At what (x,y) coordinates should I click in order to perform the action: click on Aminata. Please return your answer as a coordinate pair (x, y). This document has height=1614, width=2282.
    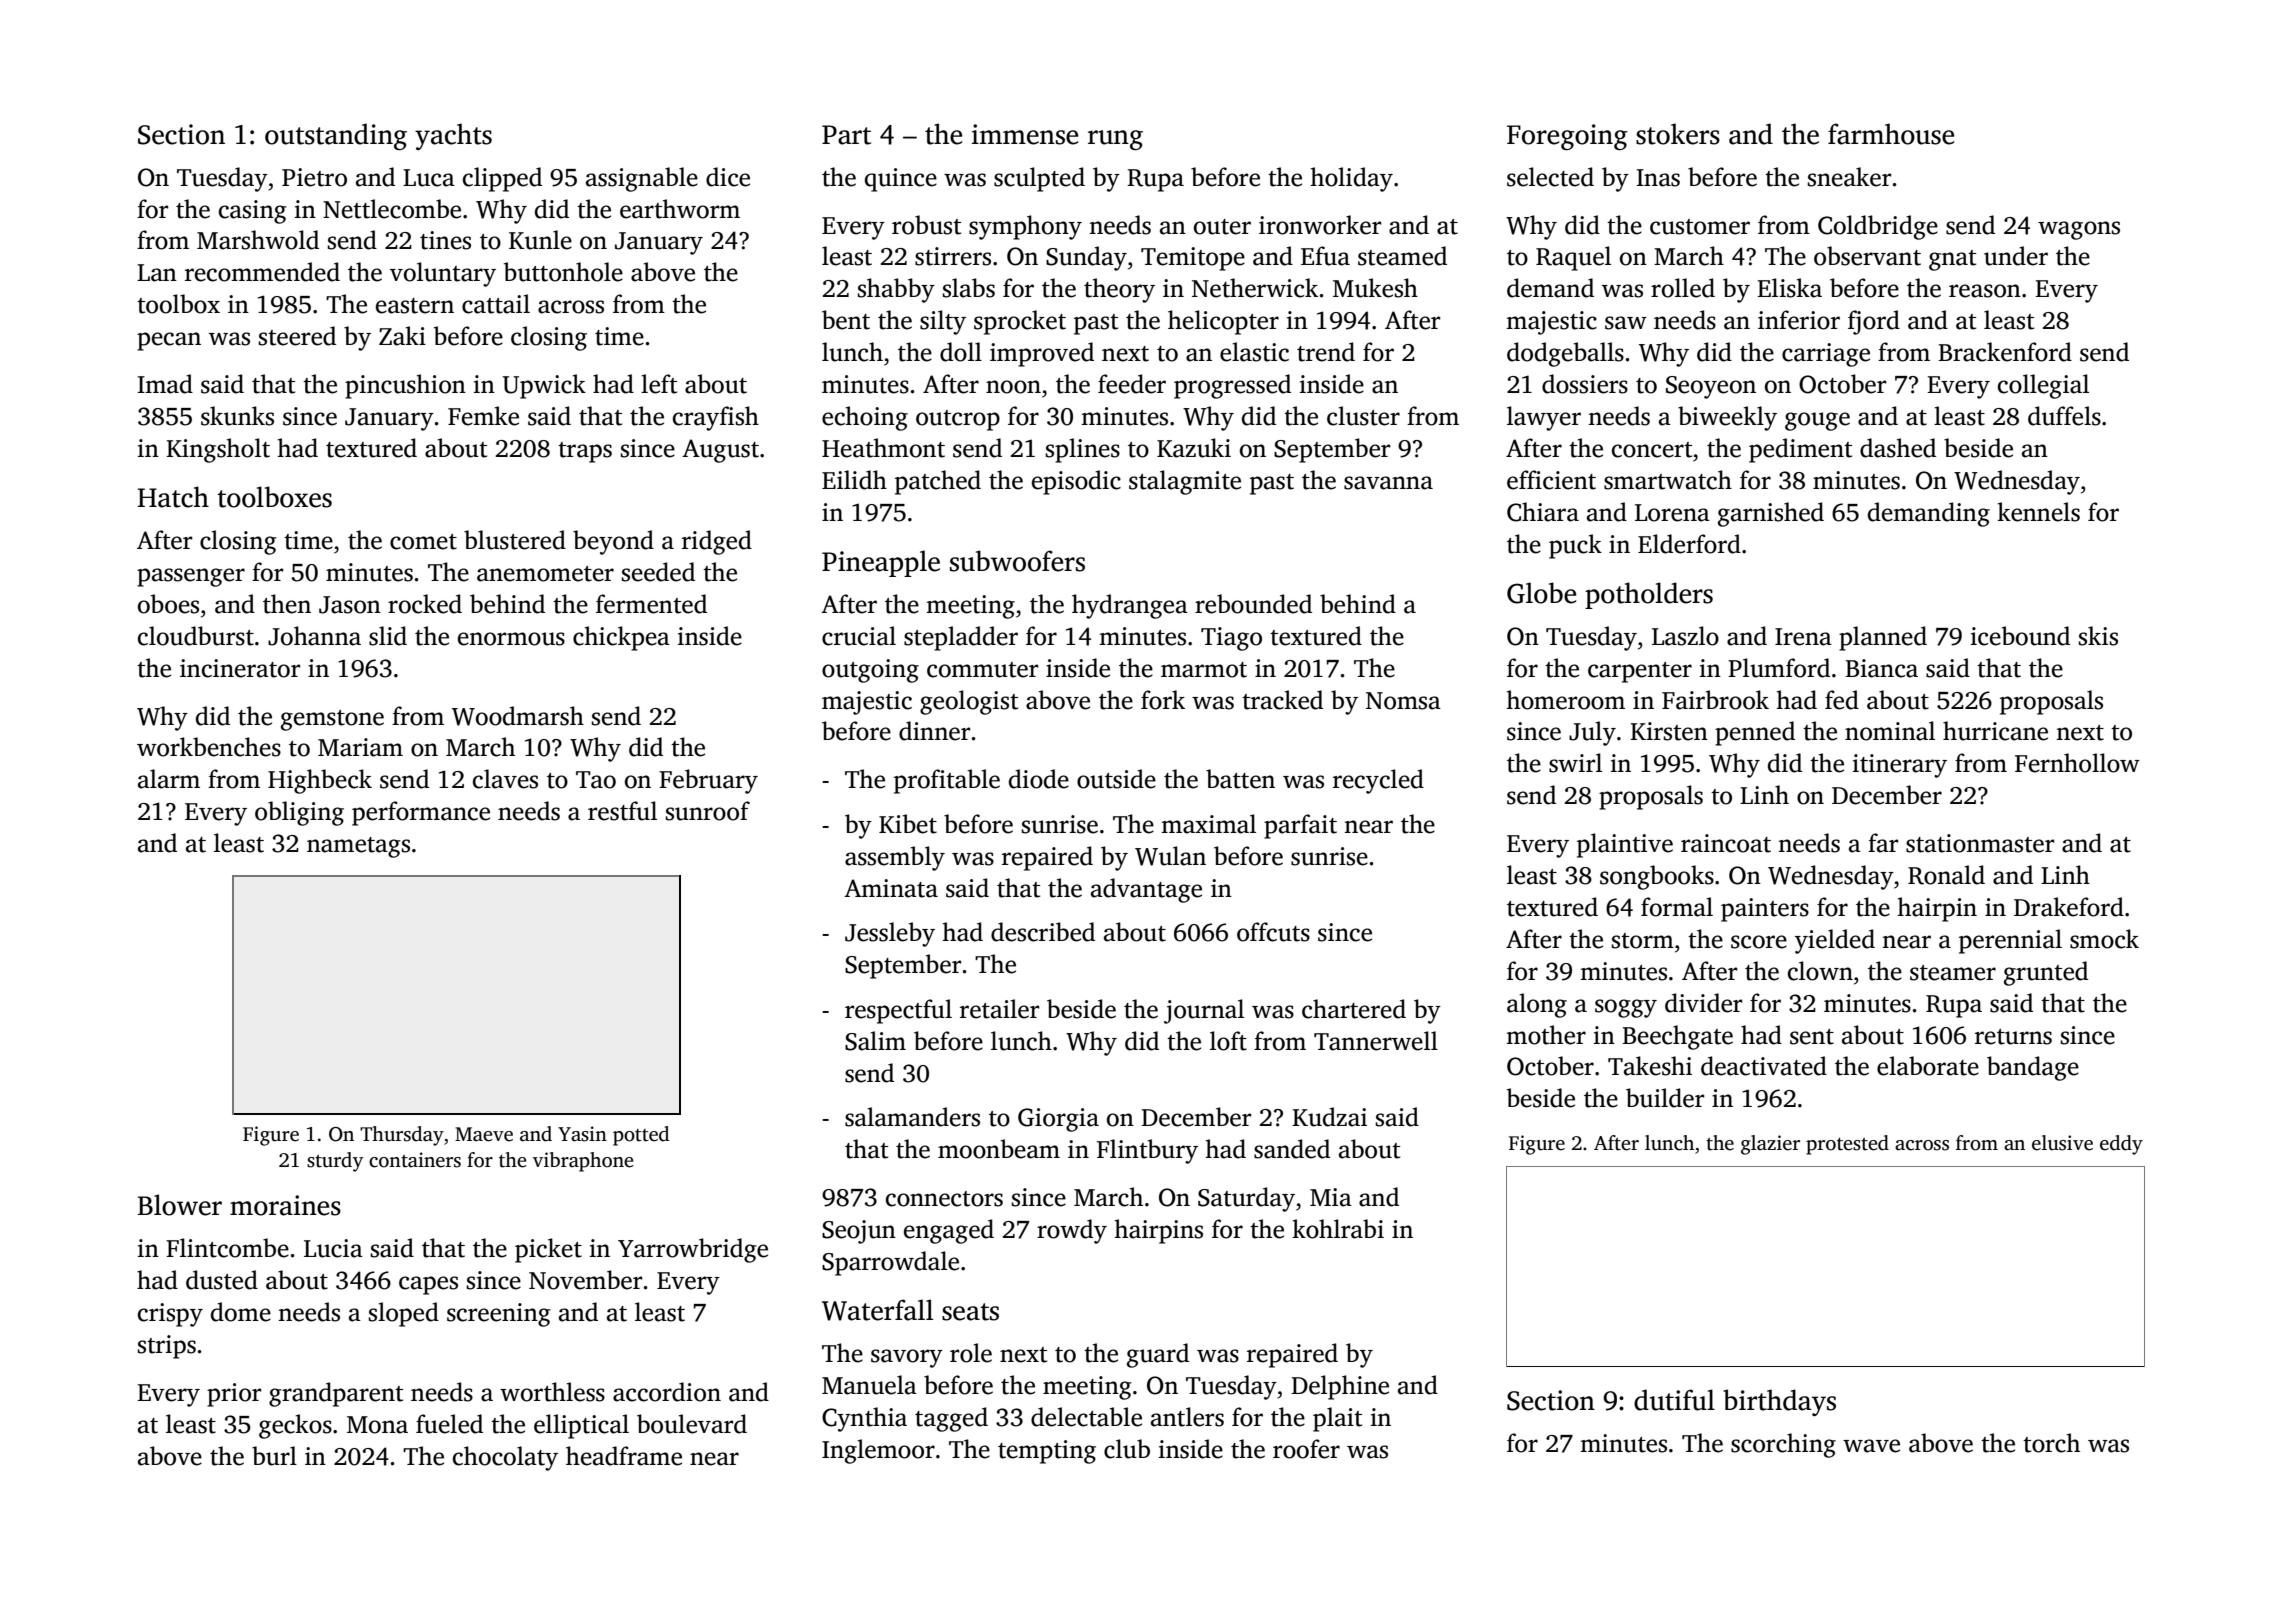
    Looking at the image, I should click on (891, 888).
